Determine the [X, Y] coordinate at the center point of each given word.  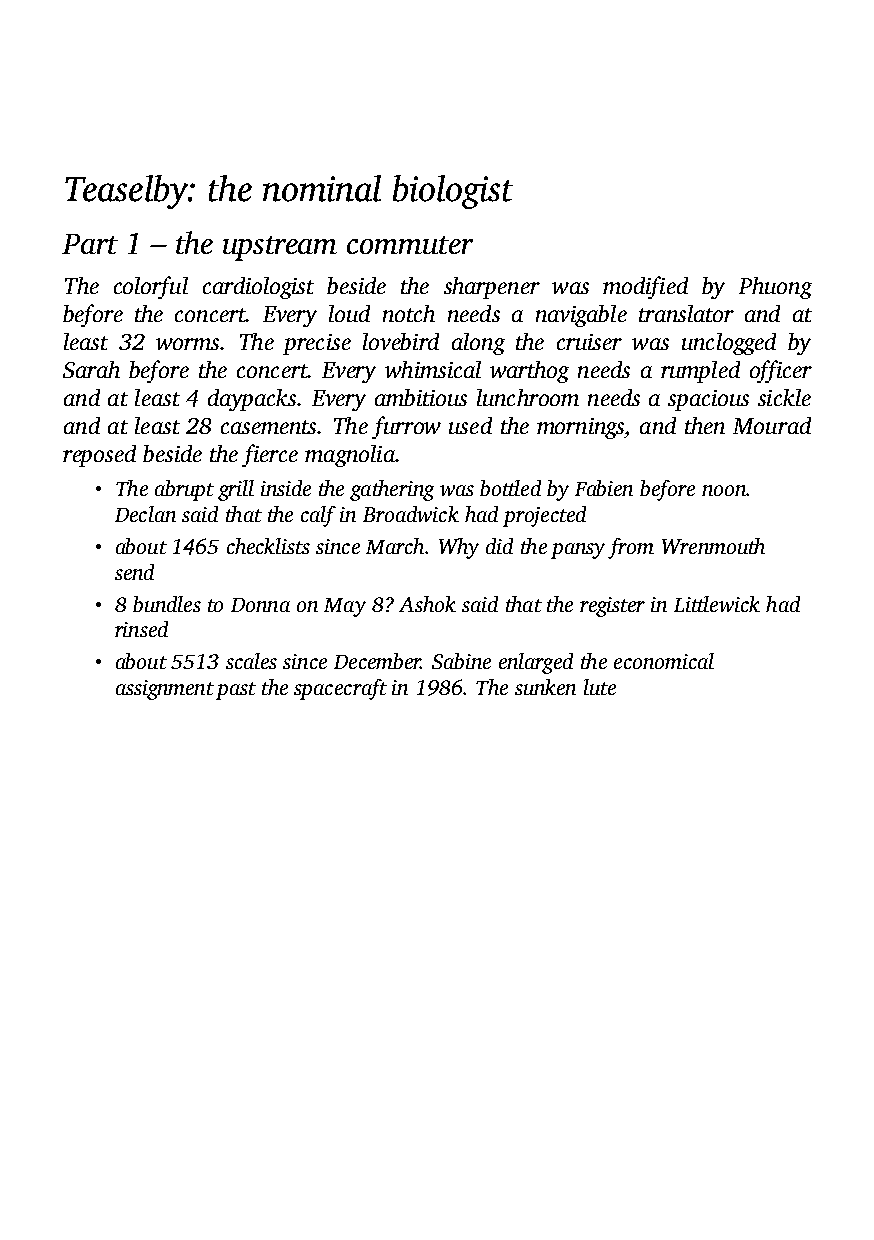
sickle [784, 397]
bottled [510, 488]
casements [268, 427]
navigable [581, 316]
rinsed [141, 629]
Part [90, 244]
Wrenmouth [713, 546]
